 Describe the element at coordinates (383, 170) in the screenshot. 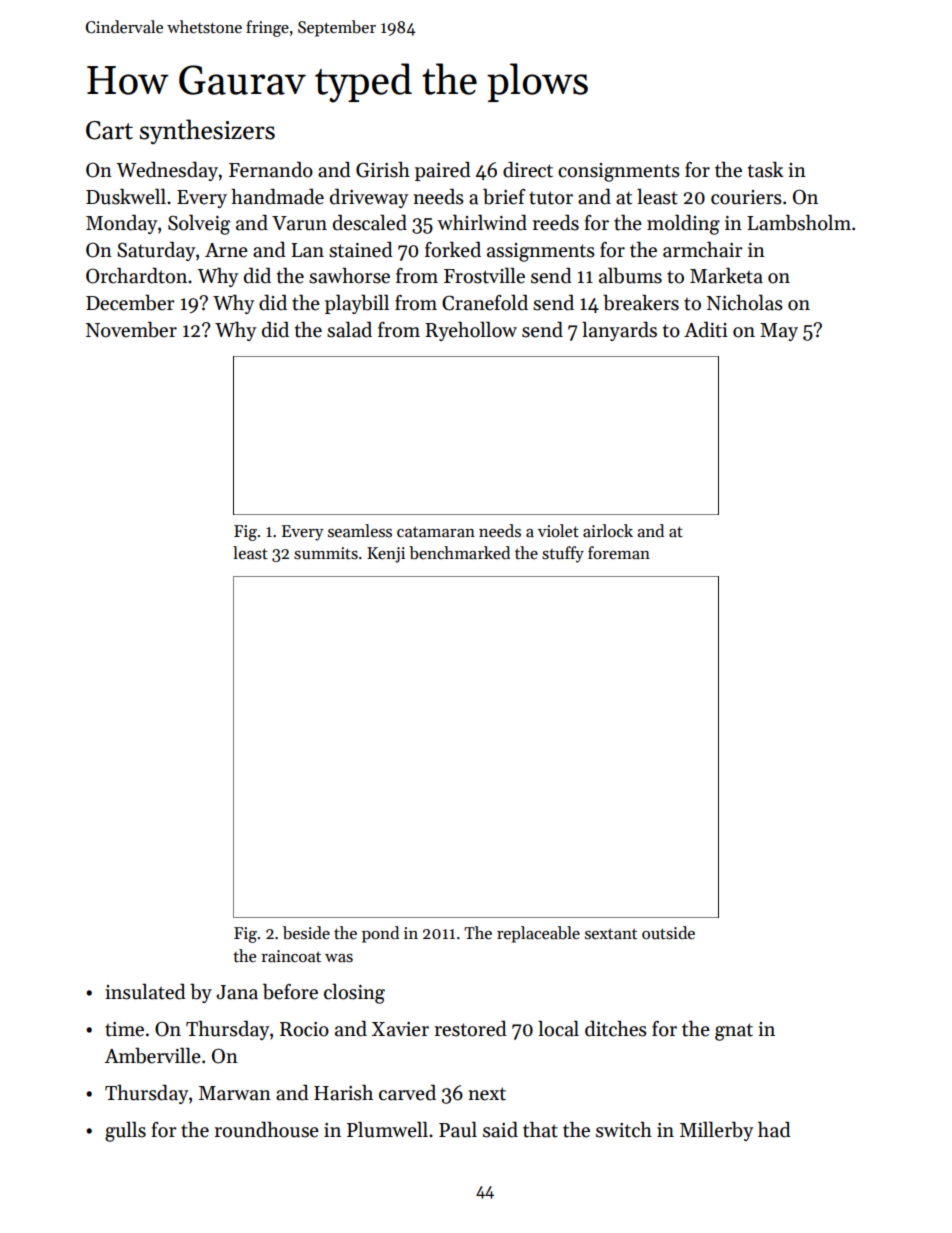

I see `Girish` at that location.
